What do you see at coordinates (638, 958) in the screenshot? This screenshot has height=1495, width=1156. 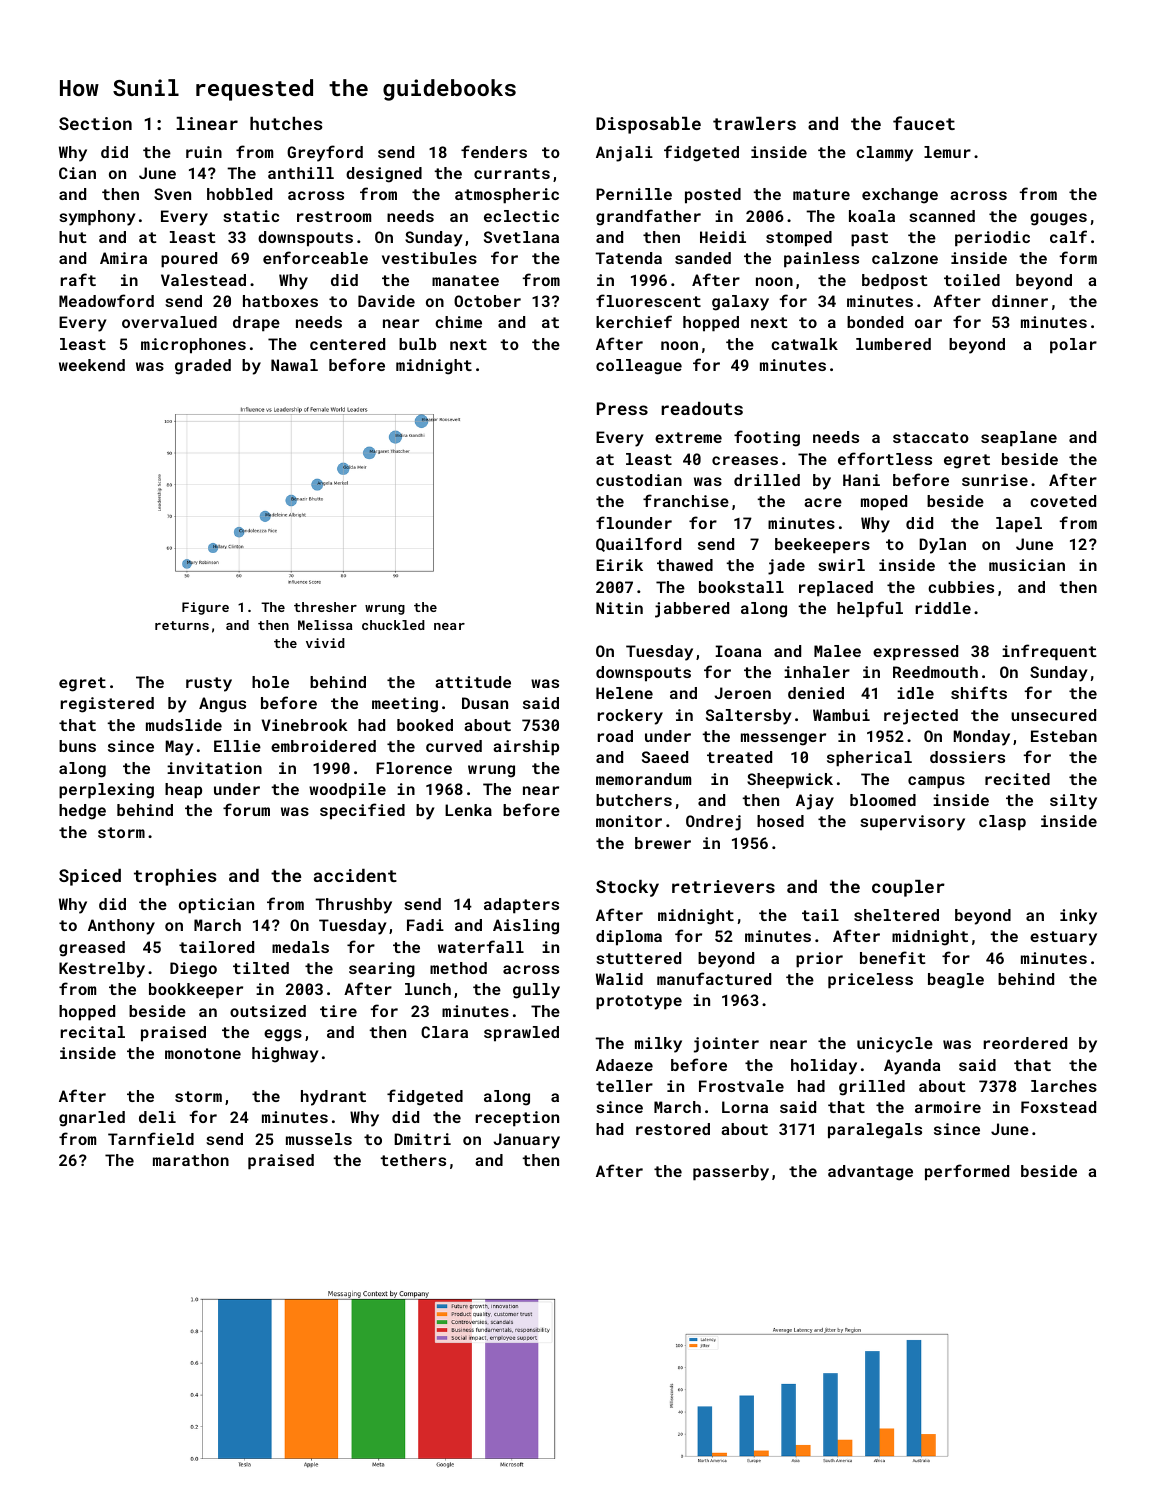 I see `stuttered` at bounding box center [638, 958].
